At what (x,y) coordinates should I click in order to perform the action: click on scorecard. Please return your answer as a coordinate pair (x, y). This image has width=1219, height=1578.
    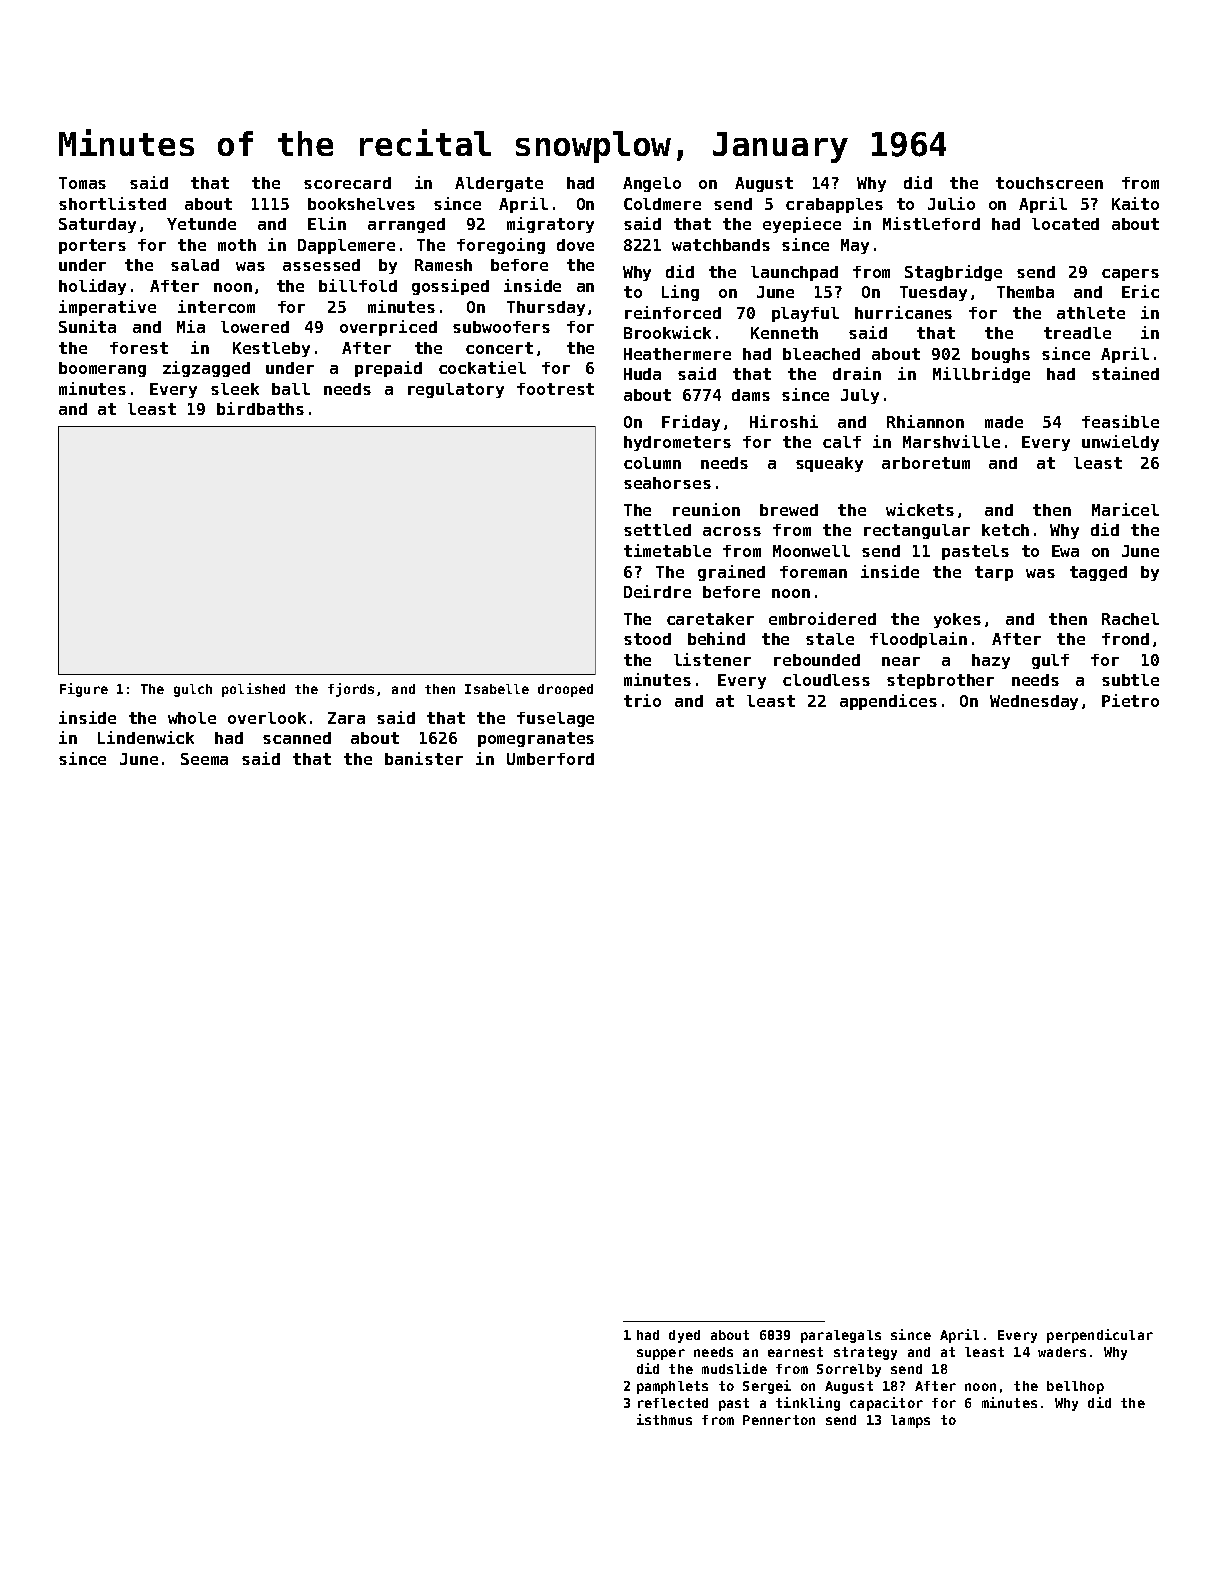
    Looking at the image, I should click on (347, 183).
